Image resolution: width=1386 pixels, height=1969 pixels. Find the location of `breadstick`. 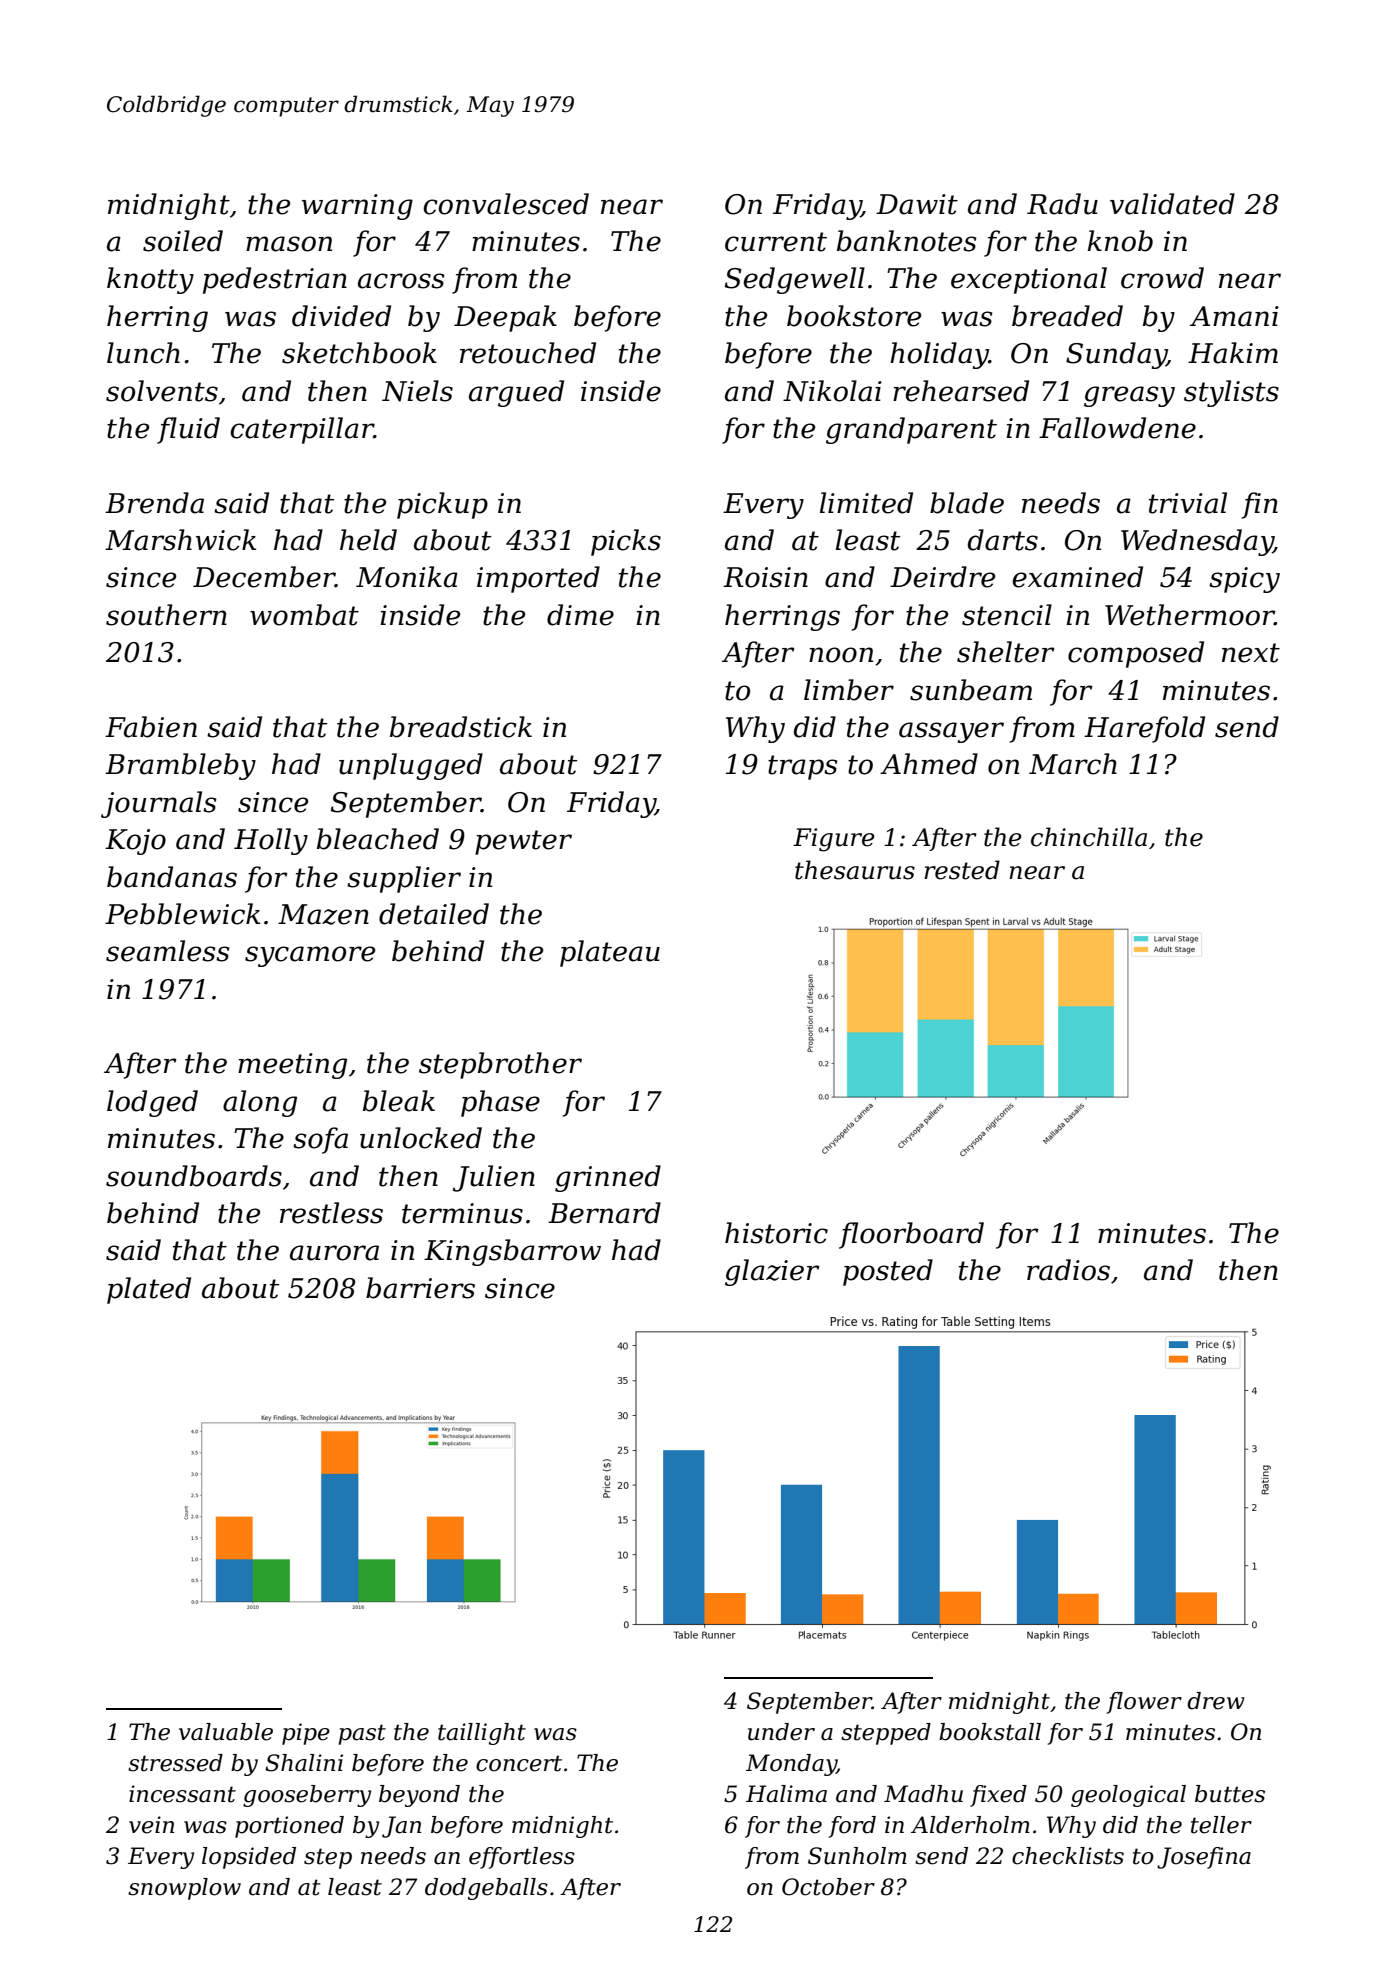

breadstick is located at coordinates (461, 727).
